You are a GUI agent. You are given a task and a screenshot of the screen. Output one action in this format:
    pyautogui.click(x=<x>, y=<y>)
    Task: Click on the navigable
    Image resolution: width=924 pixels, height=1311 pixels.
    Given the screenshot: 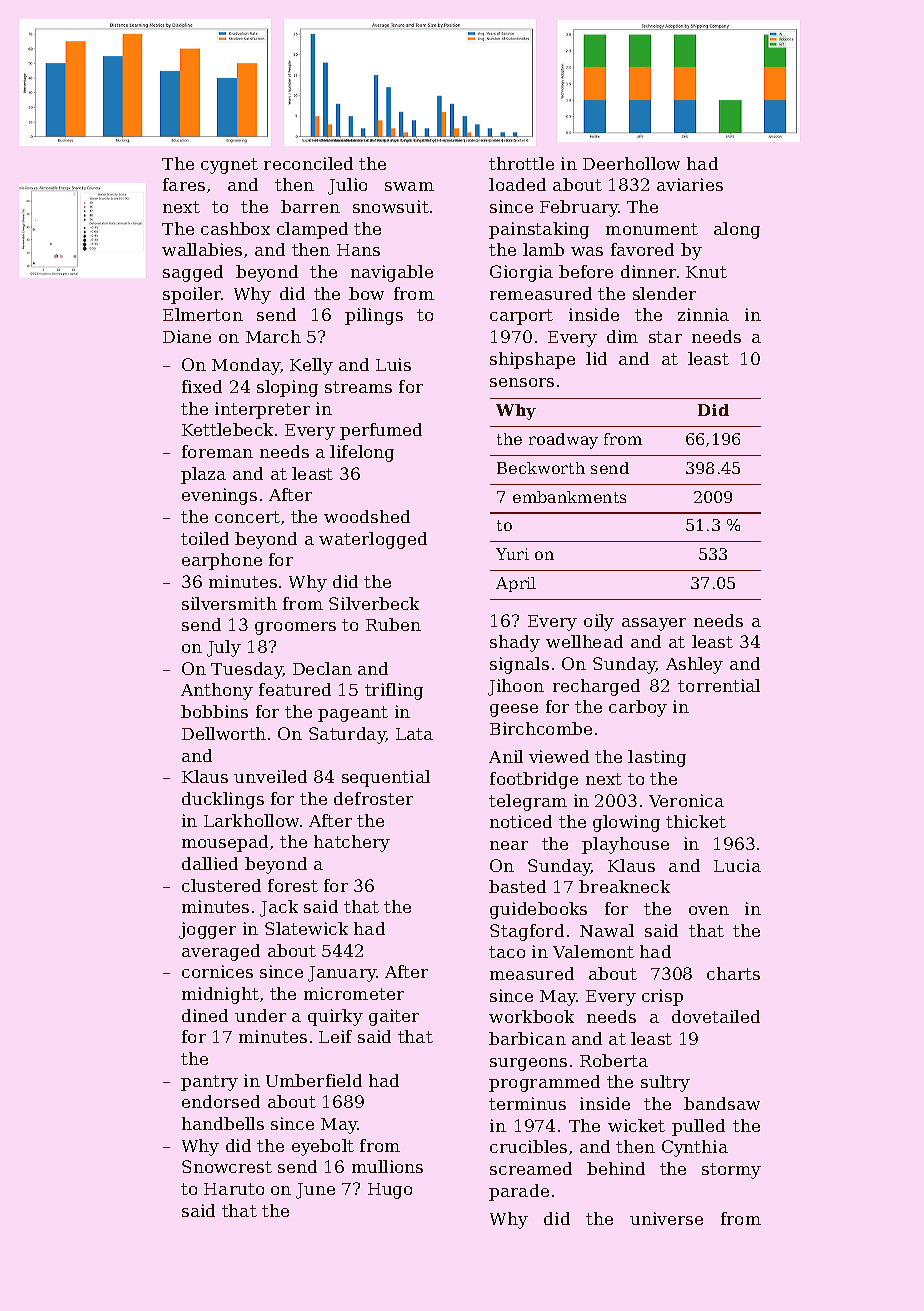 What is the action you would take?
    pyautogui.click(x=392, y=273)
